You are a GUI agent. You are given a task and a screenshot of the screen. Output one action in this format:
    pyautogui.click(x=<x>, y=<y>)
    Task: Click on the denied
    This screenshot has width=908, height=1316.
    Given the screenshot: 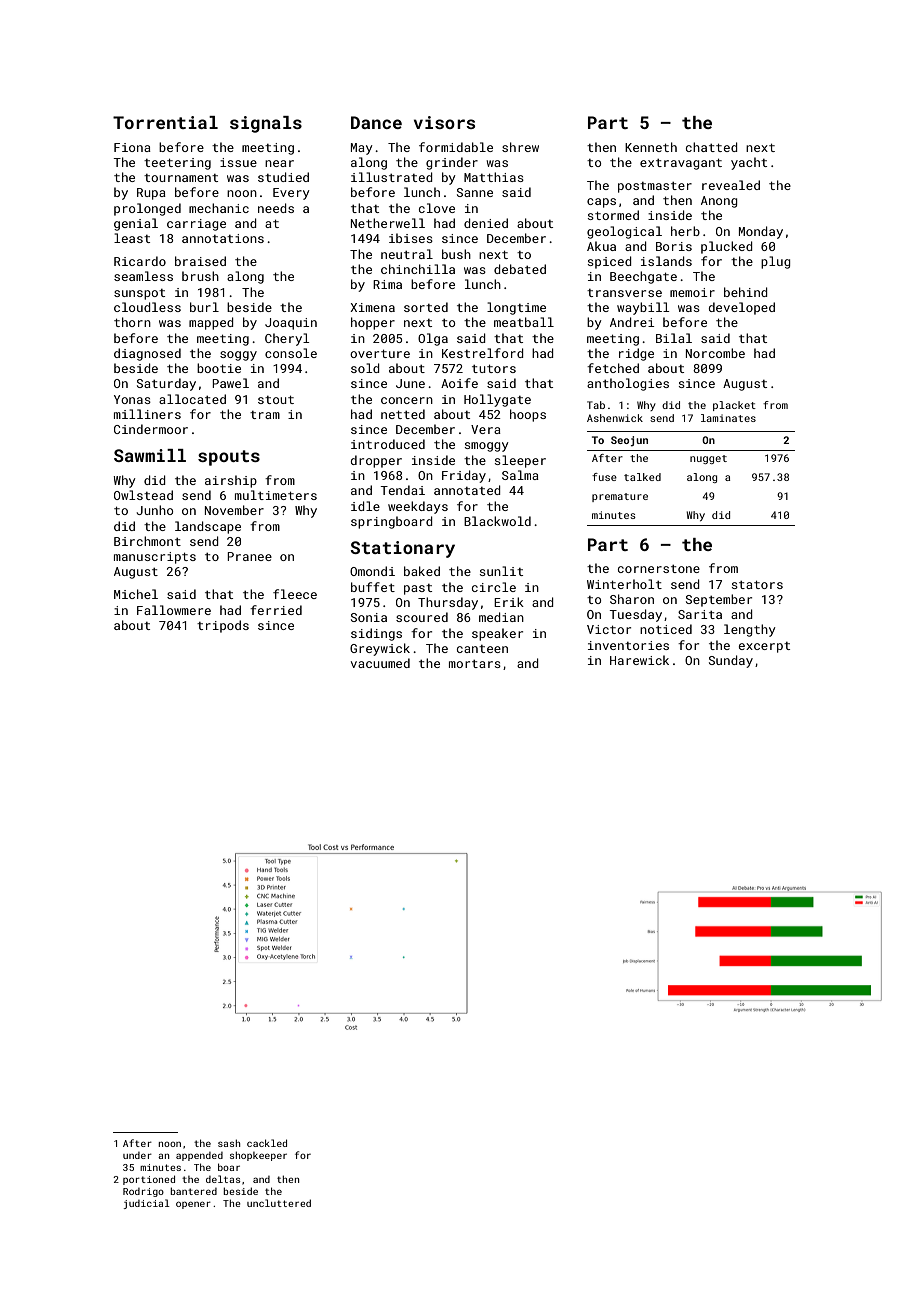 What is the action you would take?
    pyautogui.click(x=486, y=223)
